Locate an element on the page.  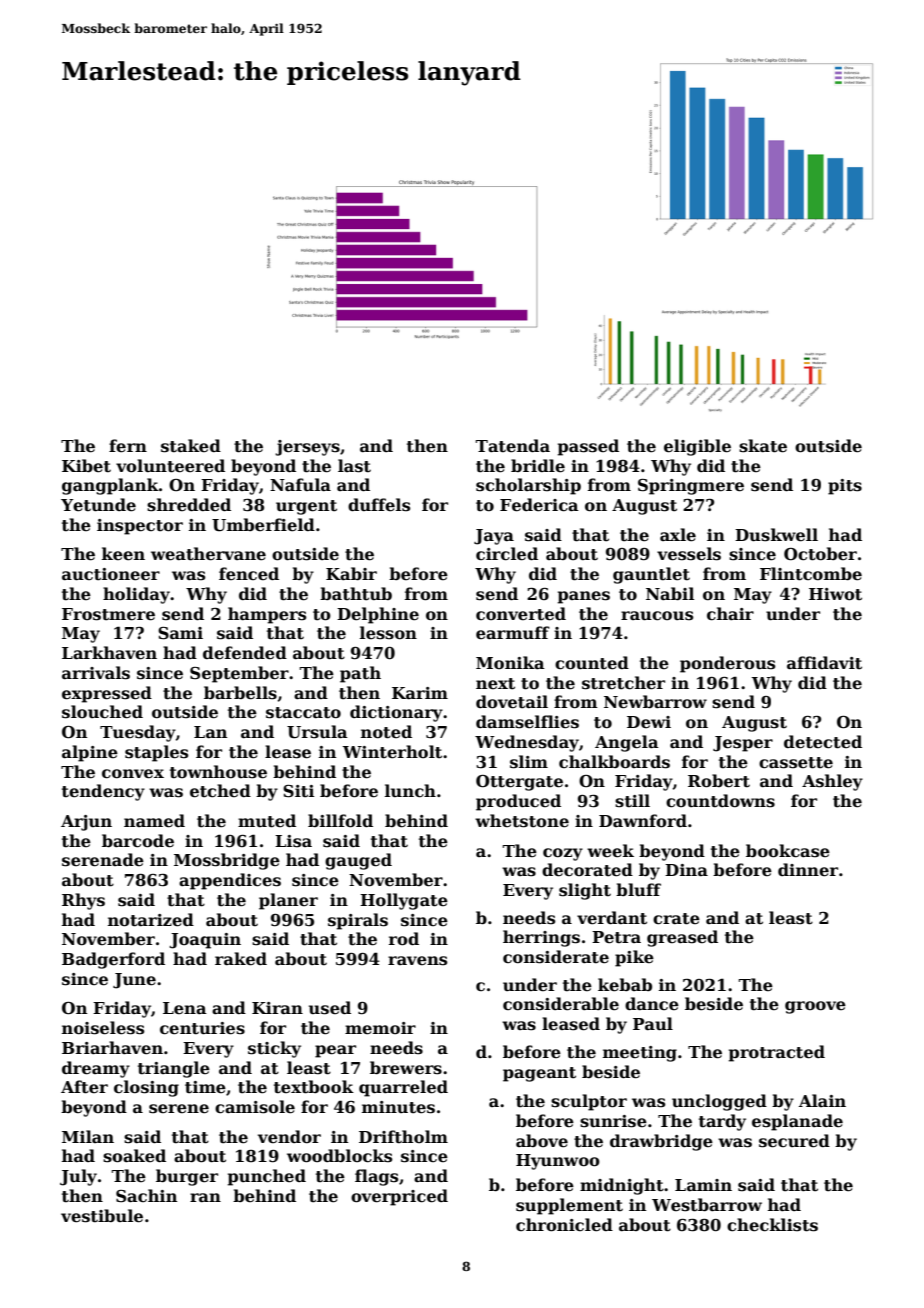
Yetunde is located at coordinates (98, 505).
